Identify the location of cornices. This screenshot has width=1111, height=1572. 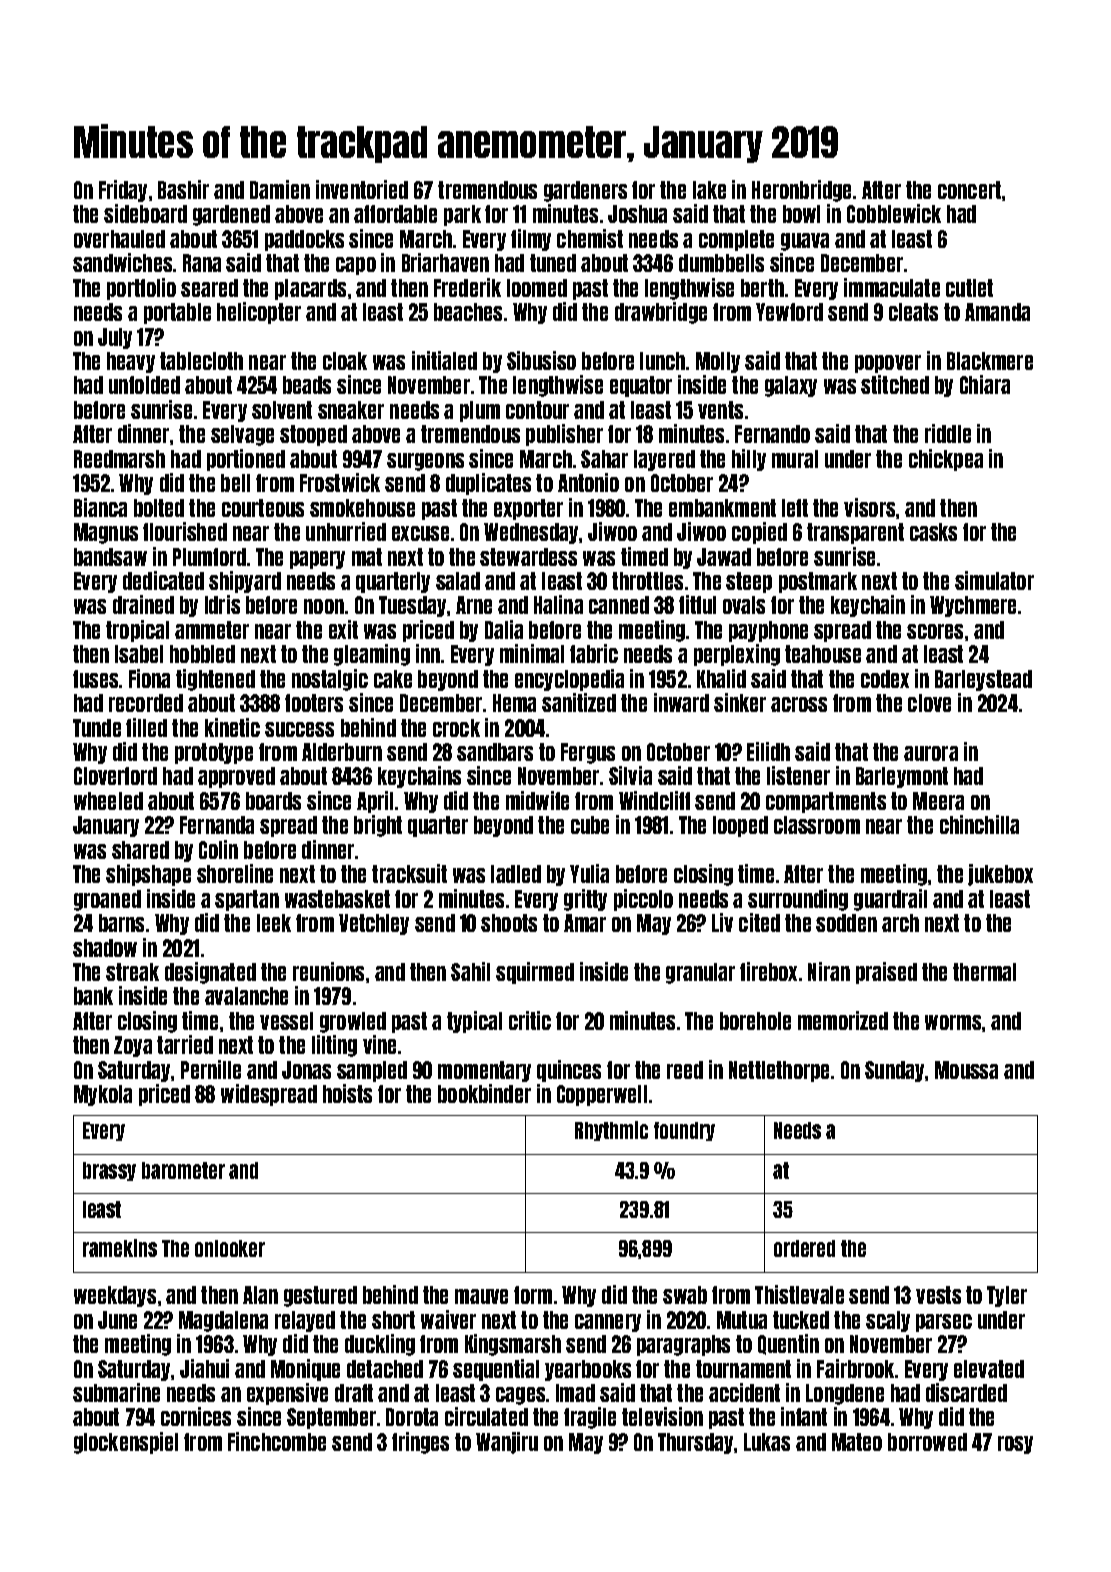
(196, 1416).
